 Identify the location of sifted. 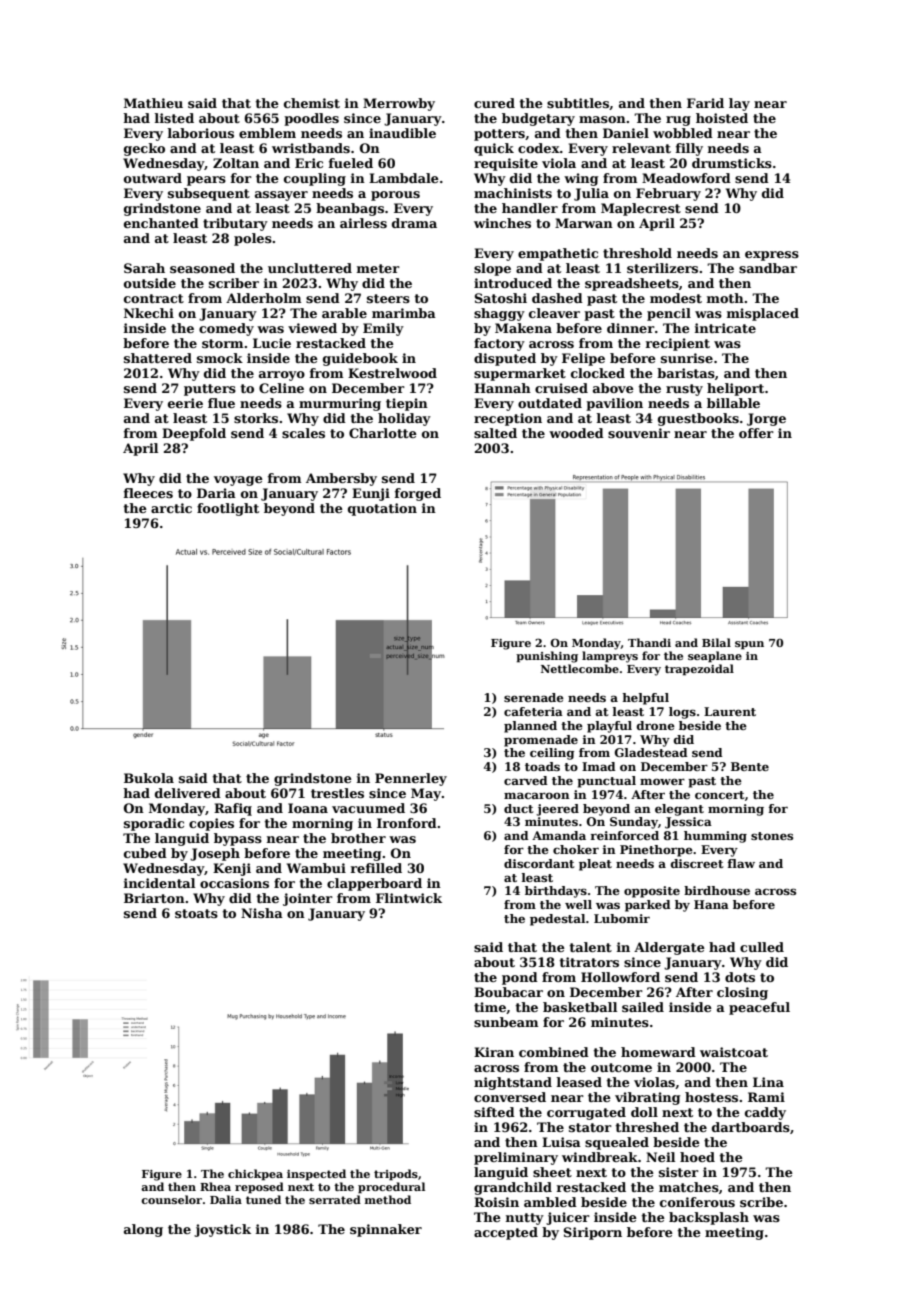
(494, 1112).
